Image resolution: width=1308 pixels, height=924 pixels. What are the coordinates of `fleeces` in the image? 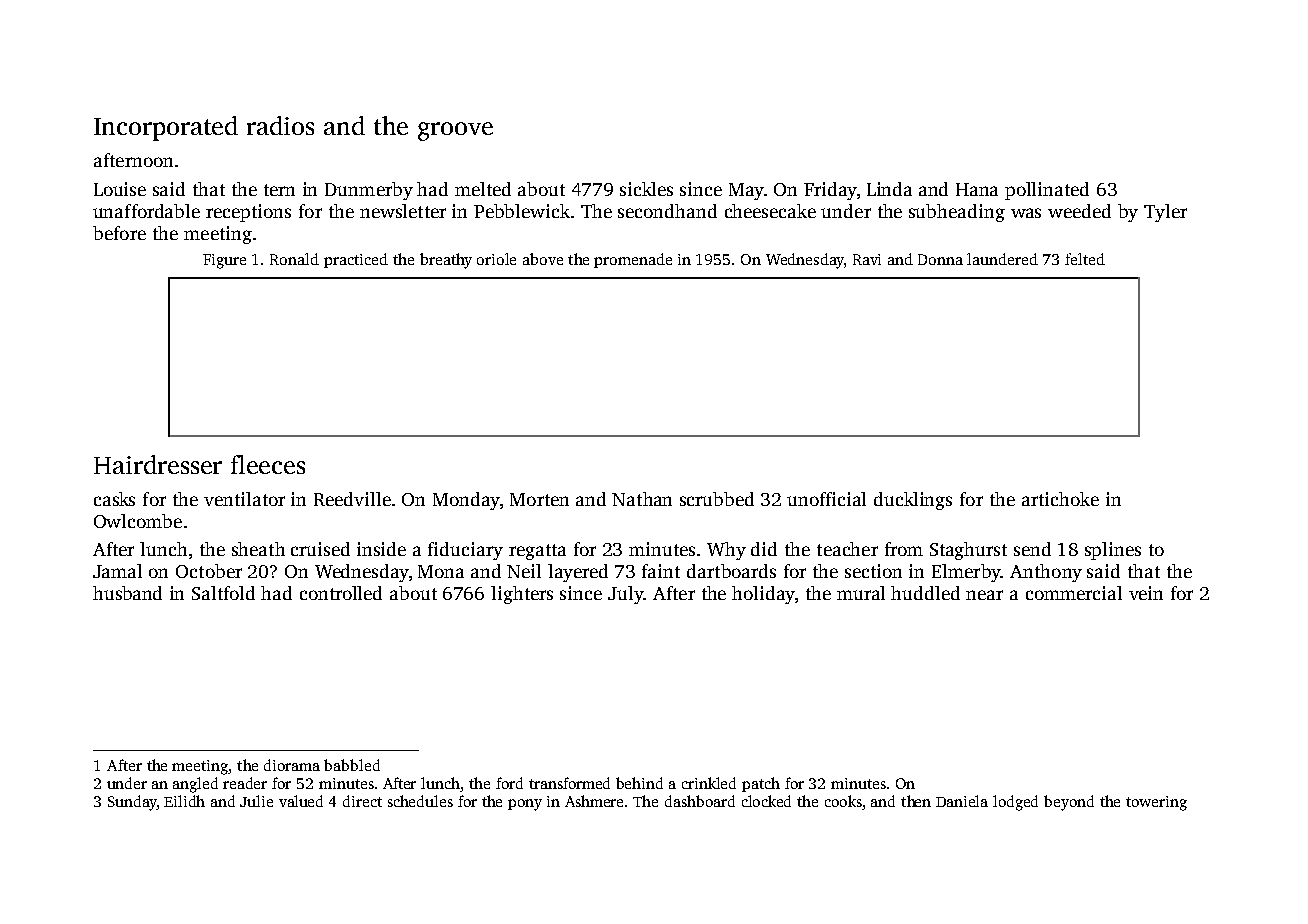 It's located at (268, 464).
